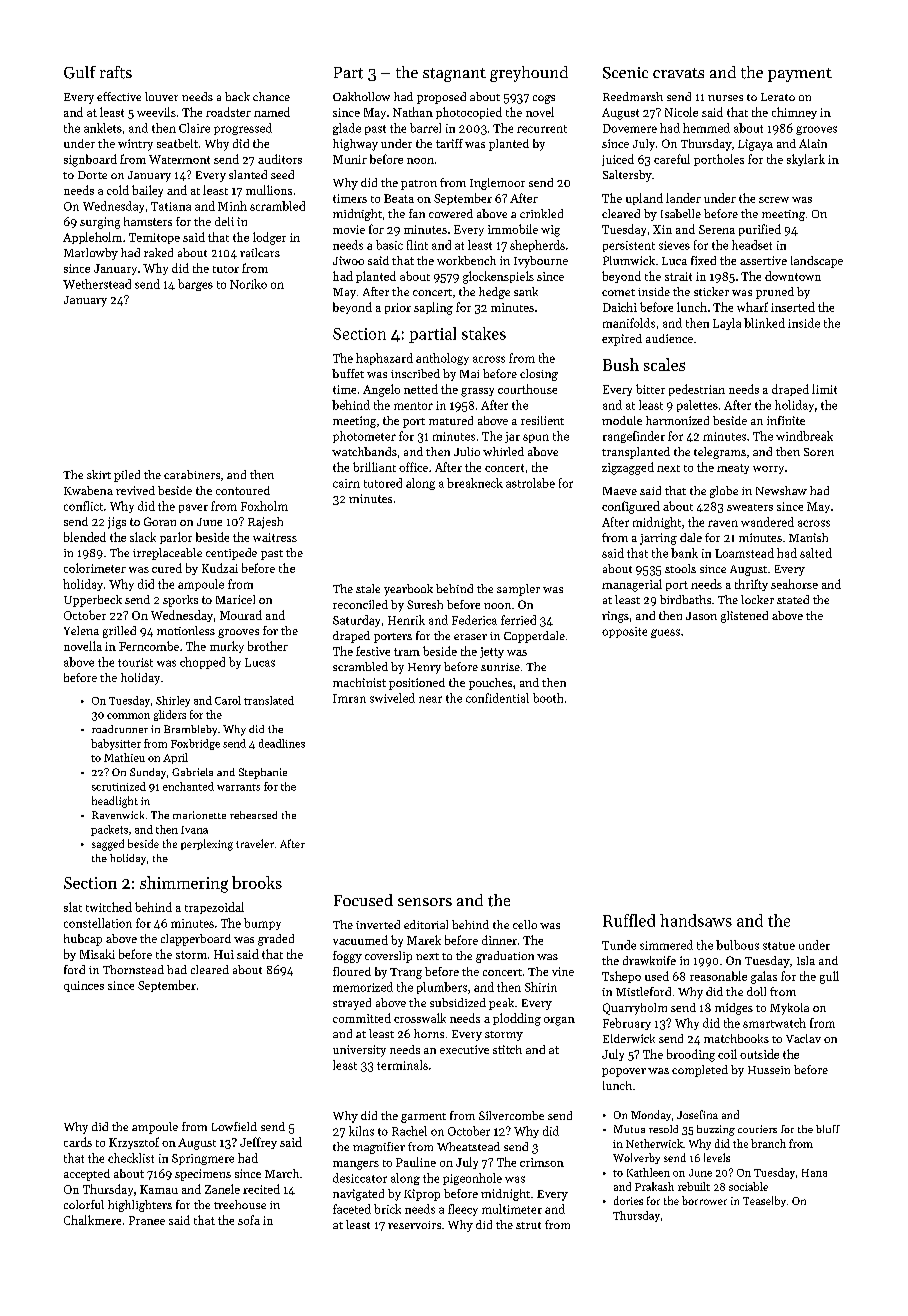 The image size is (908, 1316). Describe the element at coordinates (195, 285) in the document. I see `barges` at that location.
